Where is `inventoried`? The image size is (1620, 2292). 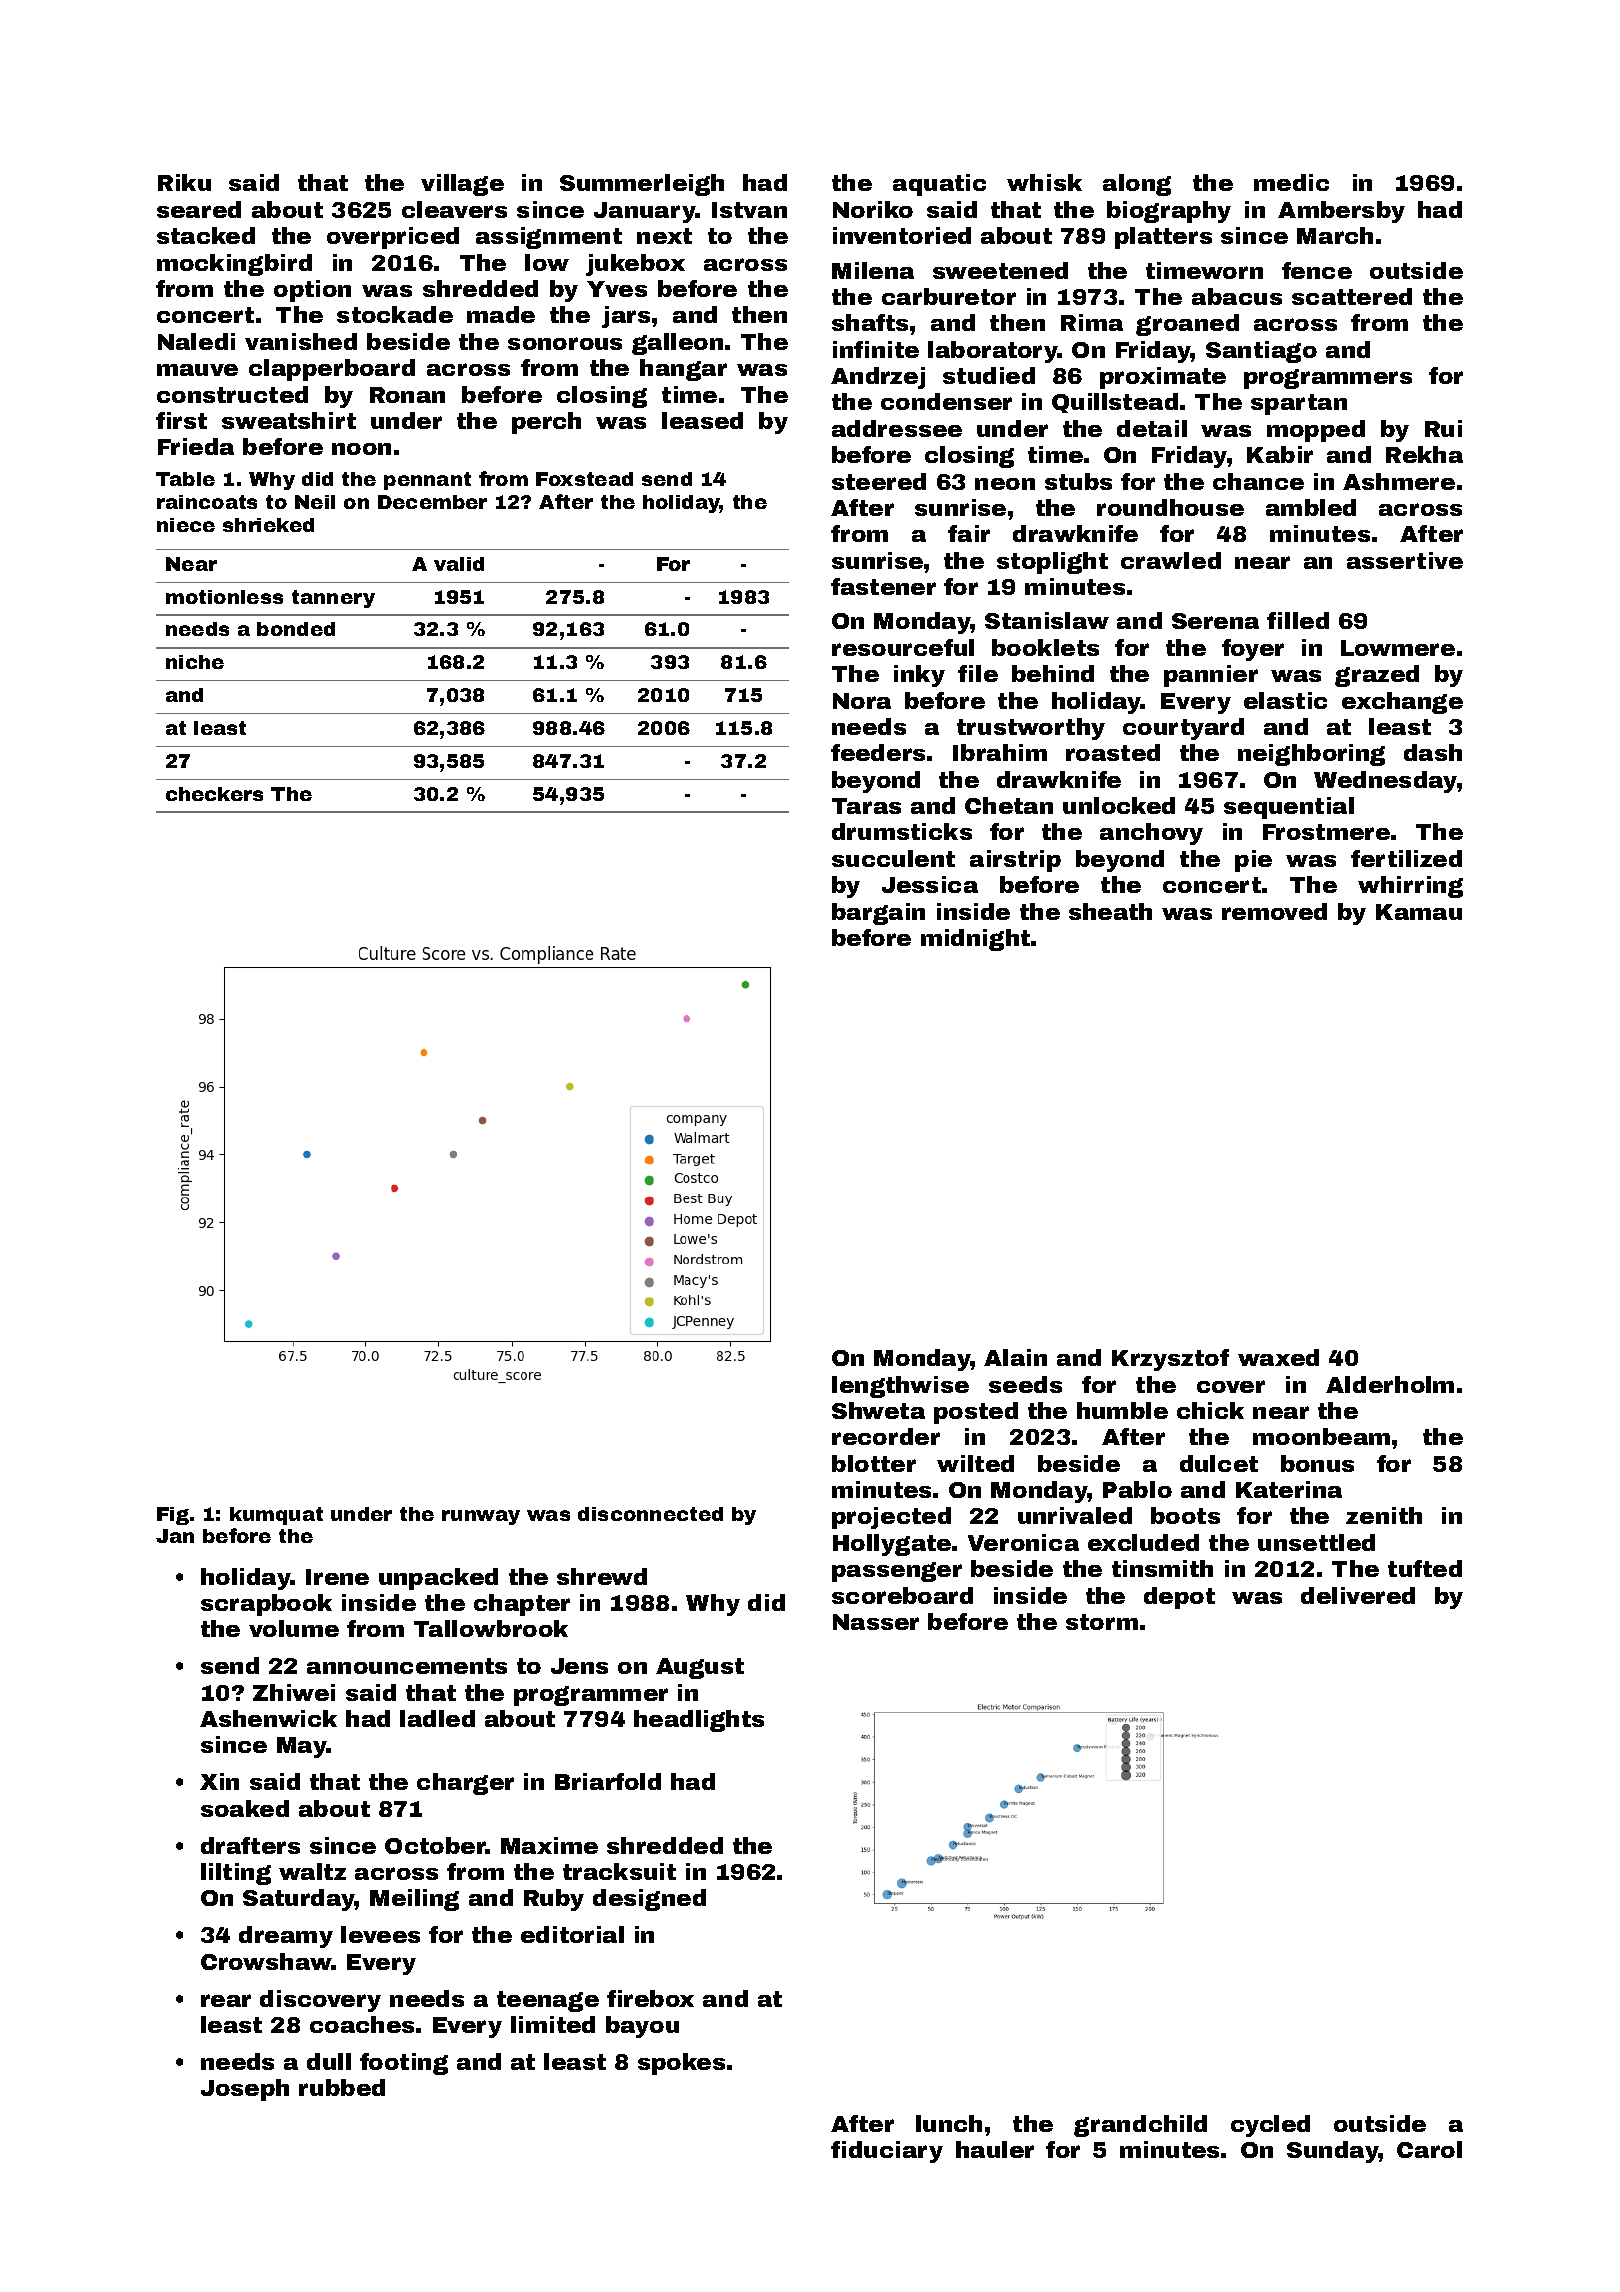 inventoried is located at coordinates (902, 235).
